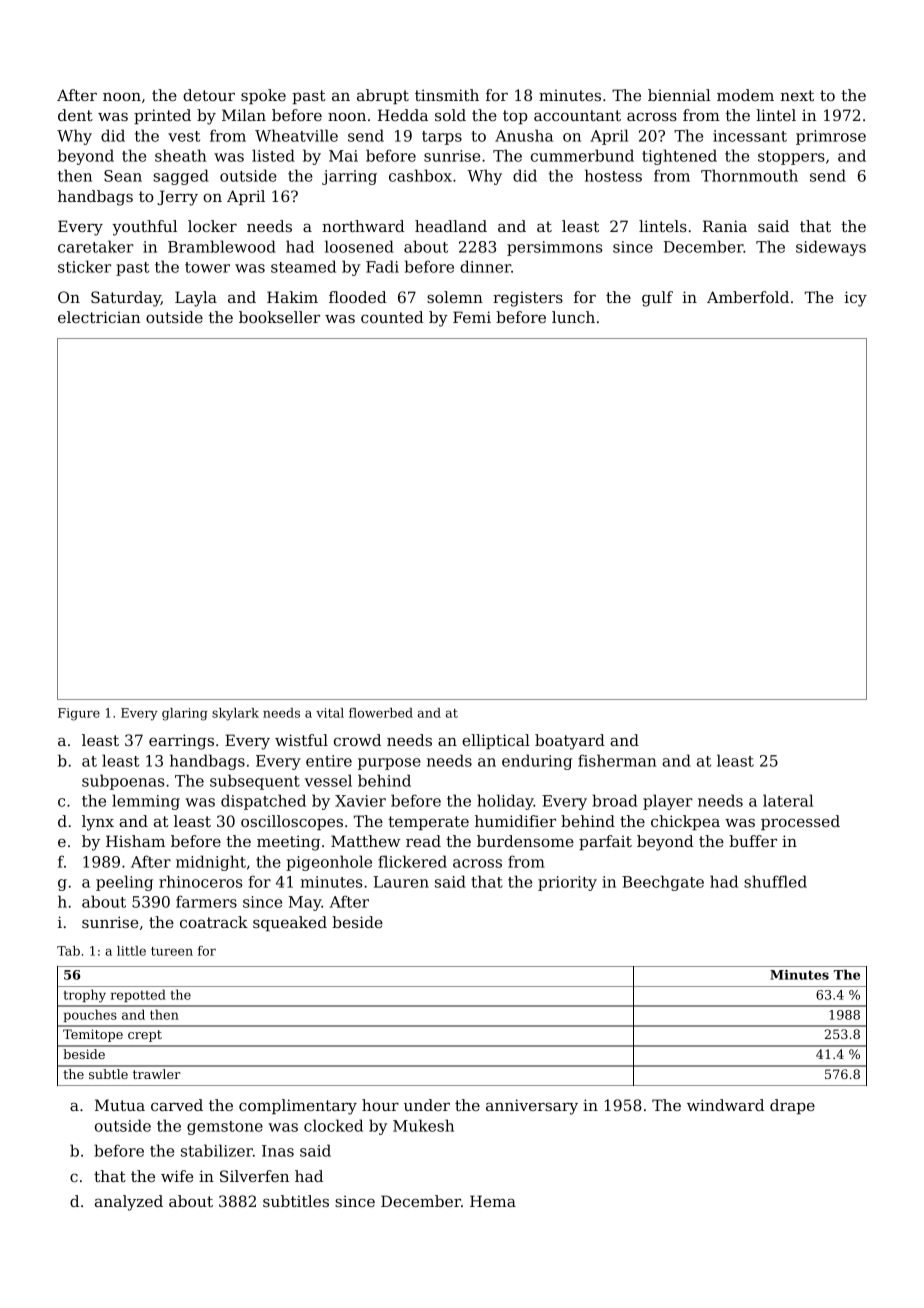 The width and height of the document is (924, 1308). Describe the element at coordinates (493, 1201) in the document. I see `Hema` at that location.
